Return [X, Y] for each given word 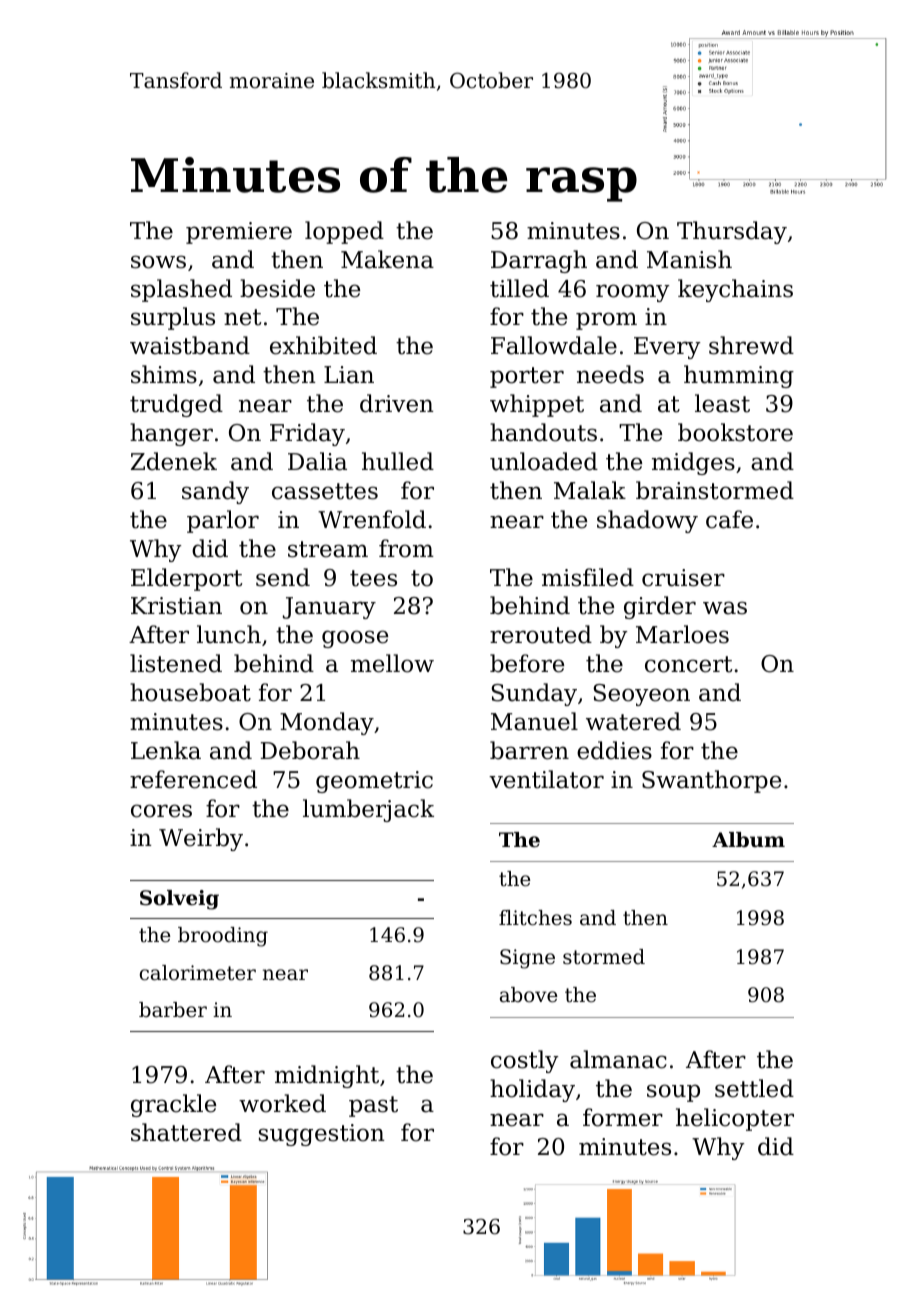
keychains [735, 290]
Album [748, 839]
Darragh [539, 261]
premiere [239, 233]
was [725, 608]
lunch [229, 634]
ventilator [546, 779]
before [527, 663]
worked [282, 1103]
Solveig [179, 900]
